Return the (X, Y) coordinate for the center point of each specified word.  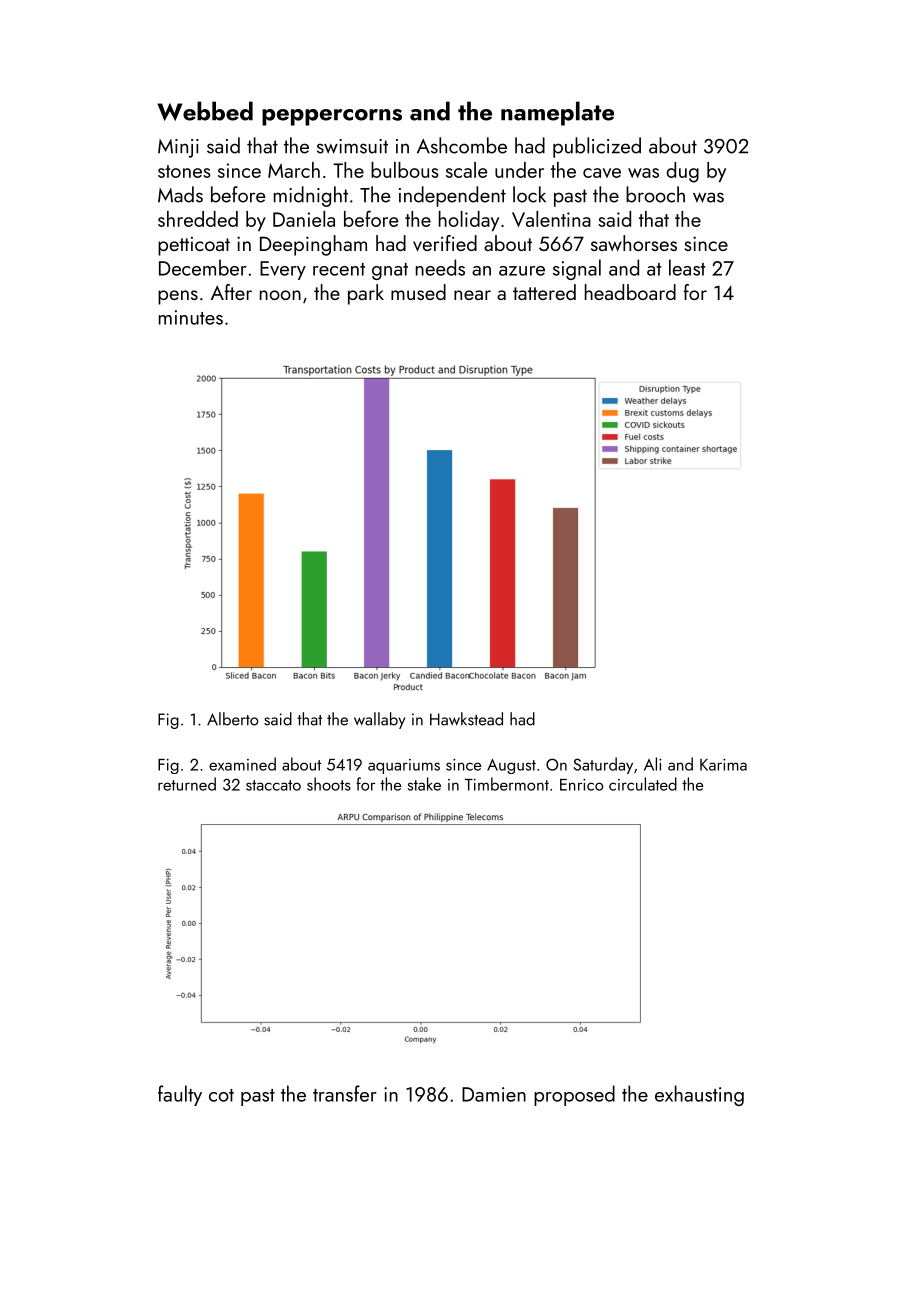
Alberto (232, 719)
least (687, 267)
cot (221, 1095)
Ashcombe (462, 145)
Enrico (581, 785)
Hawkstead (466, 719)
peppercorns (332, 117)
